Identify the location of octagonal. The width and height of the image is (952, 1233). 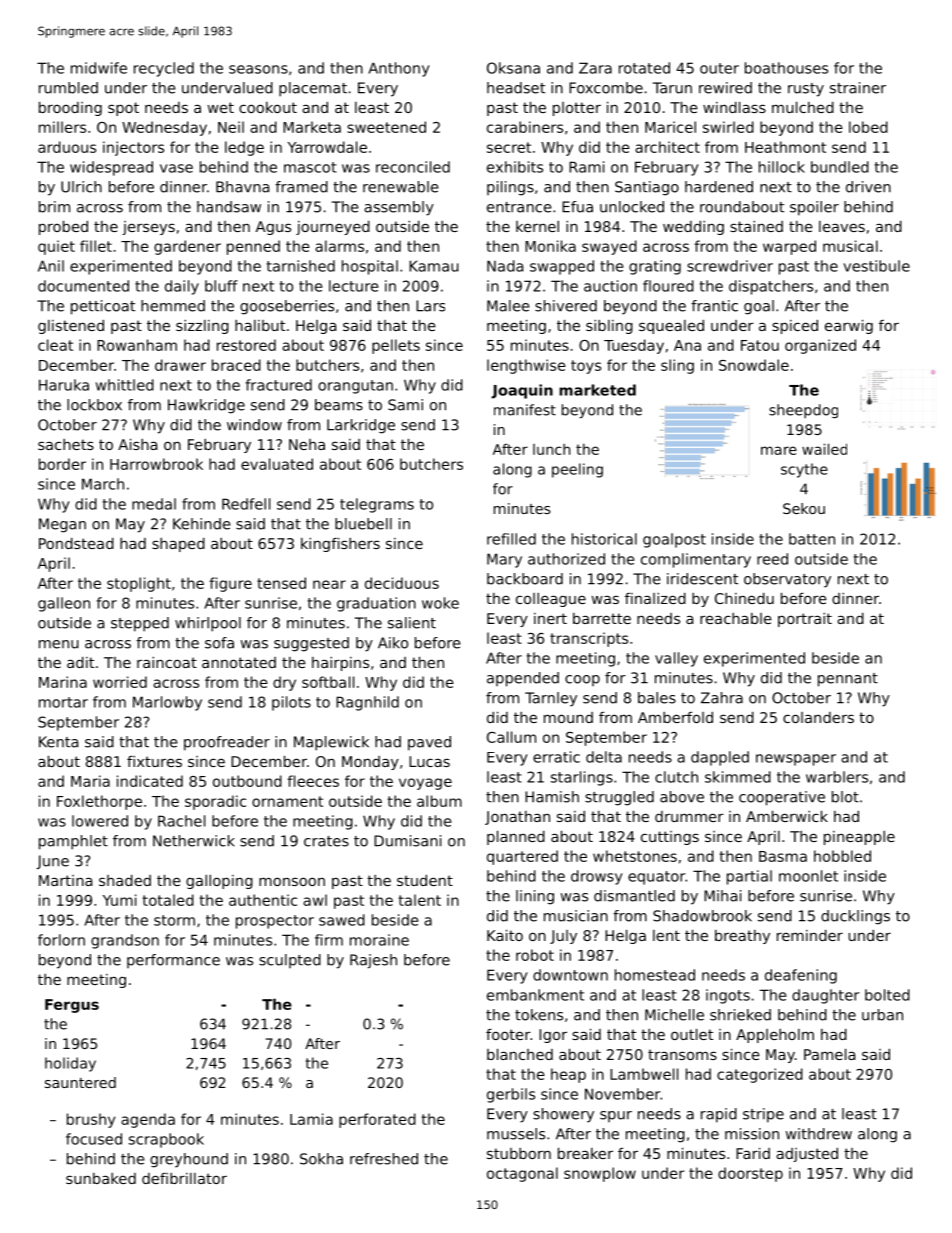
(522, 1174).
